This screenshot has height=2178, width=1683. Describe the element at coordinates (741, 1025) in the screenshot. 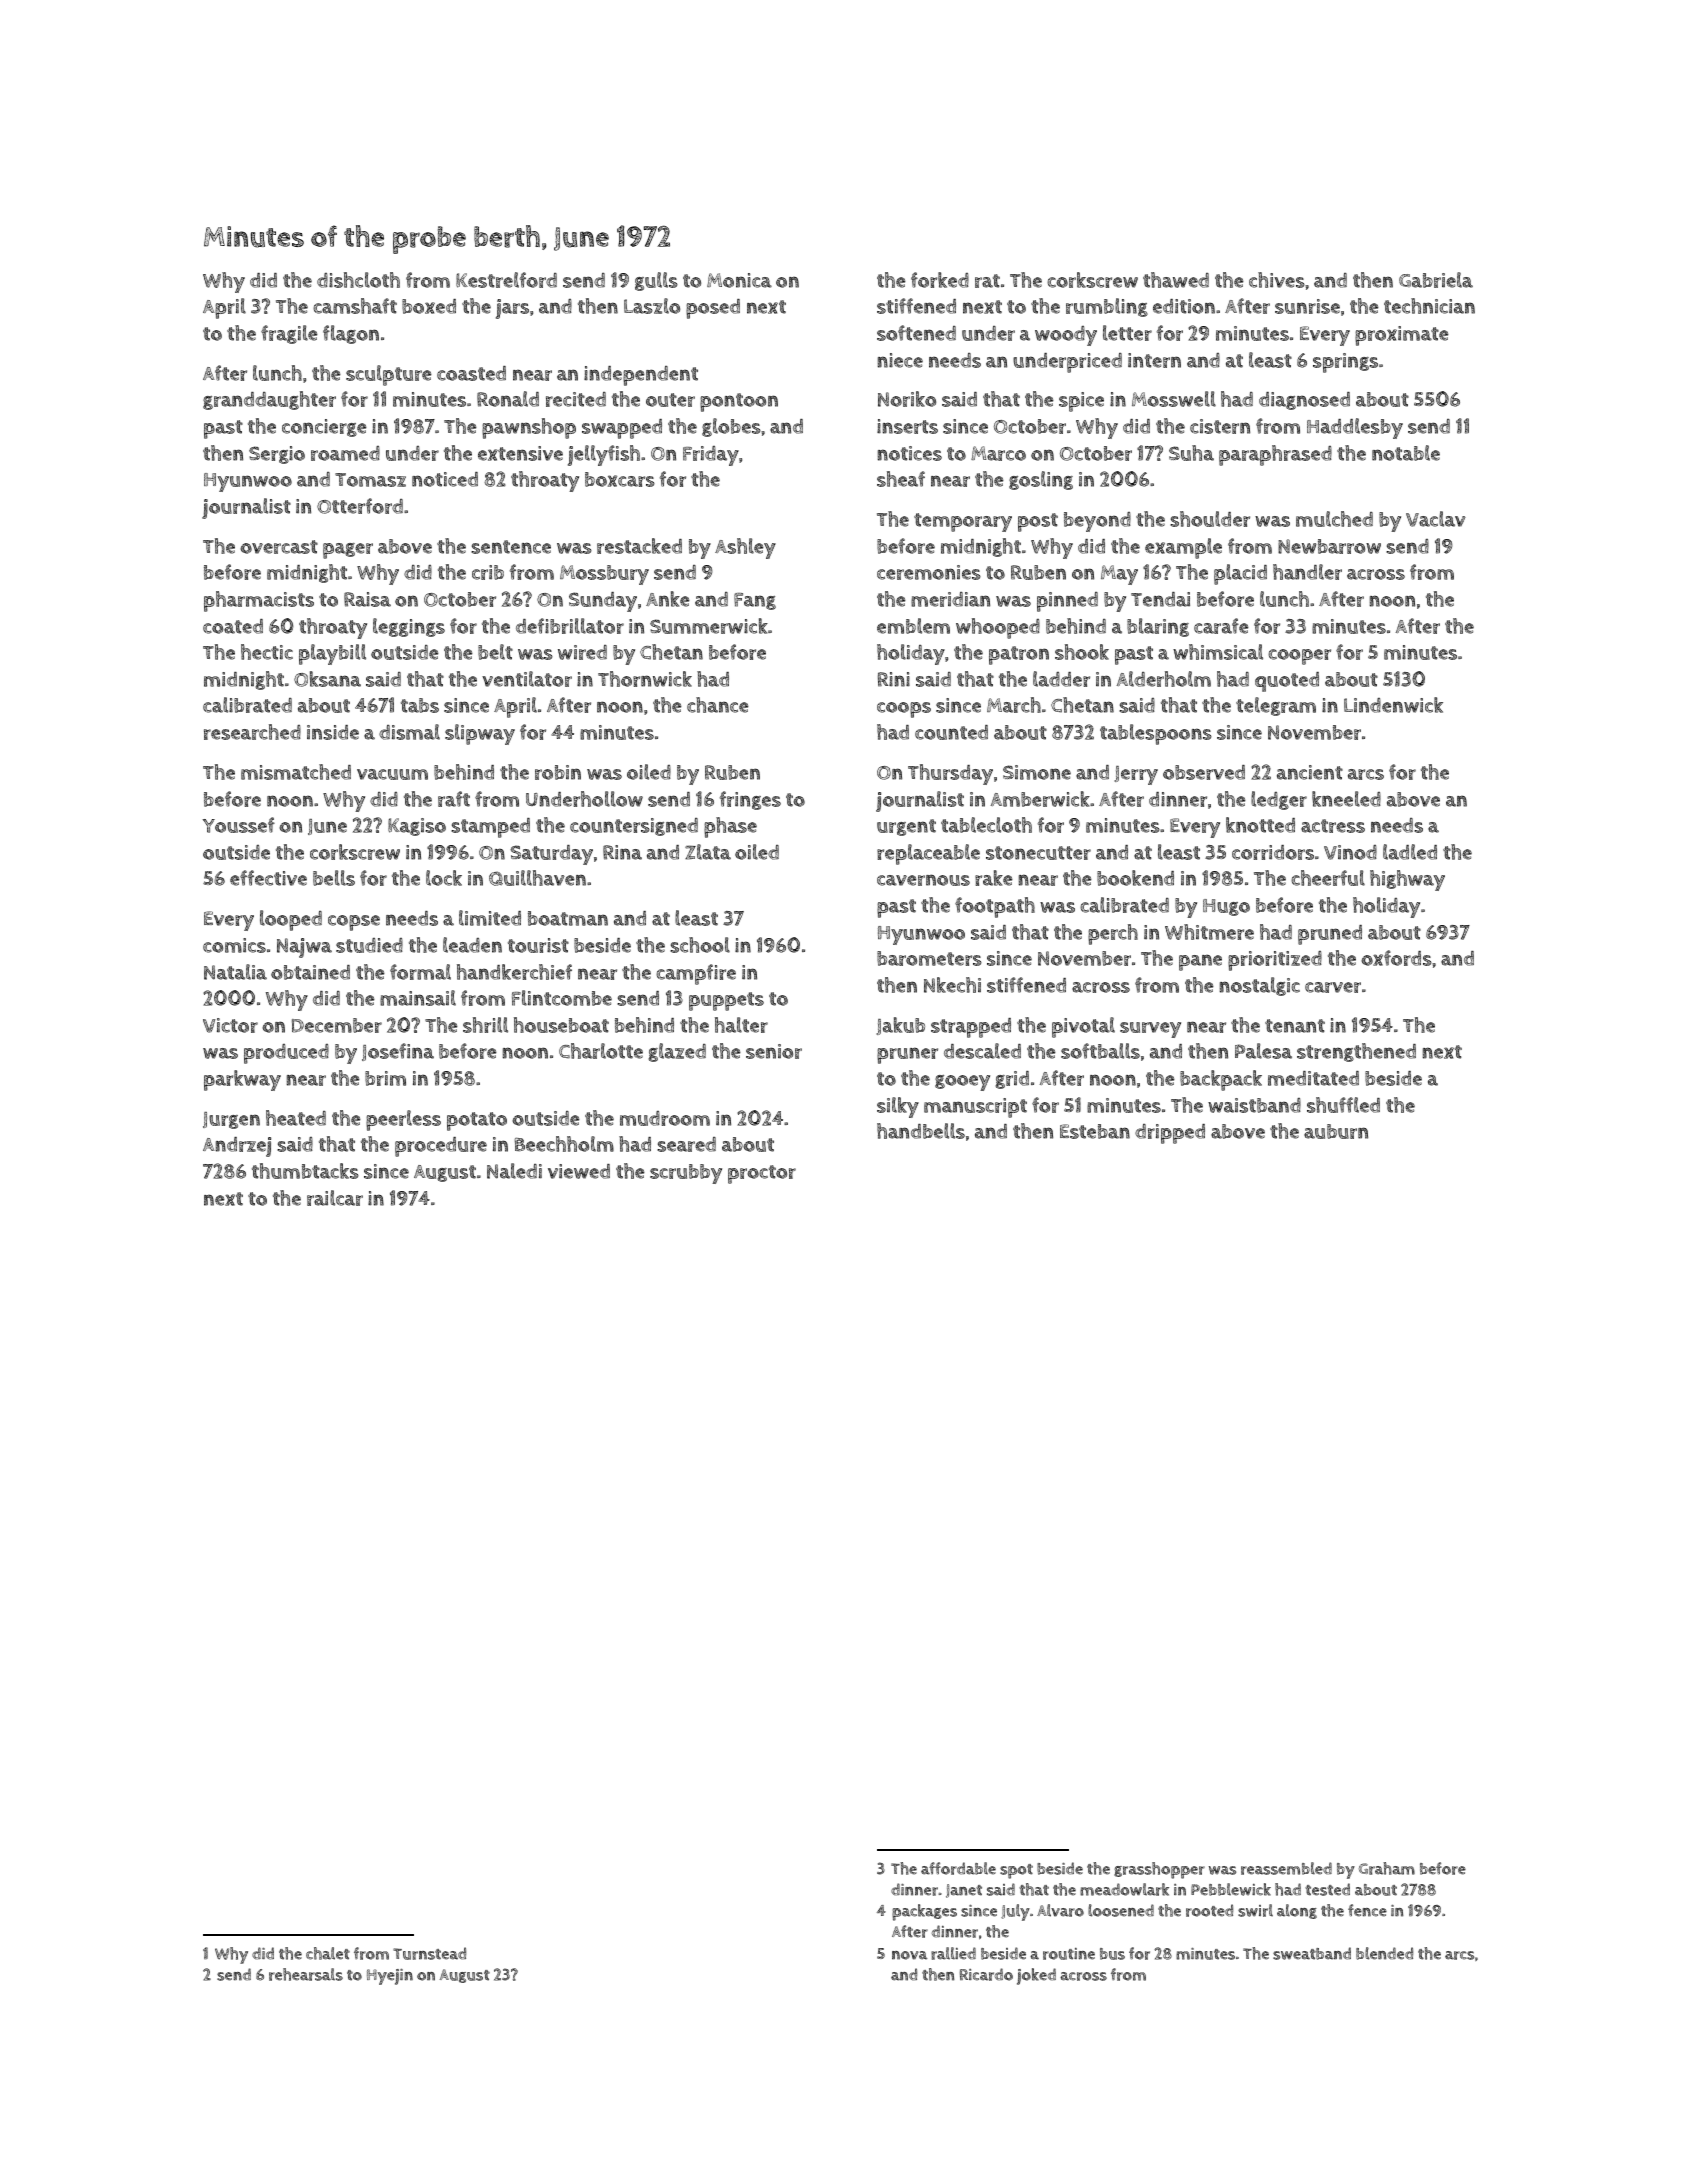

I see `halter` at that location.
